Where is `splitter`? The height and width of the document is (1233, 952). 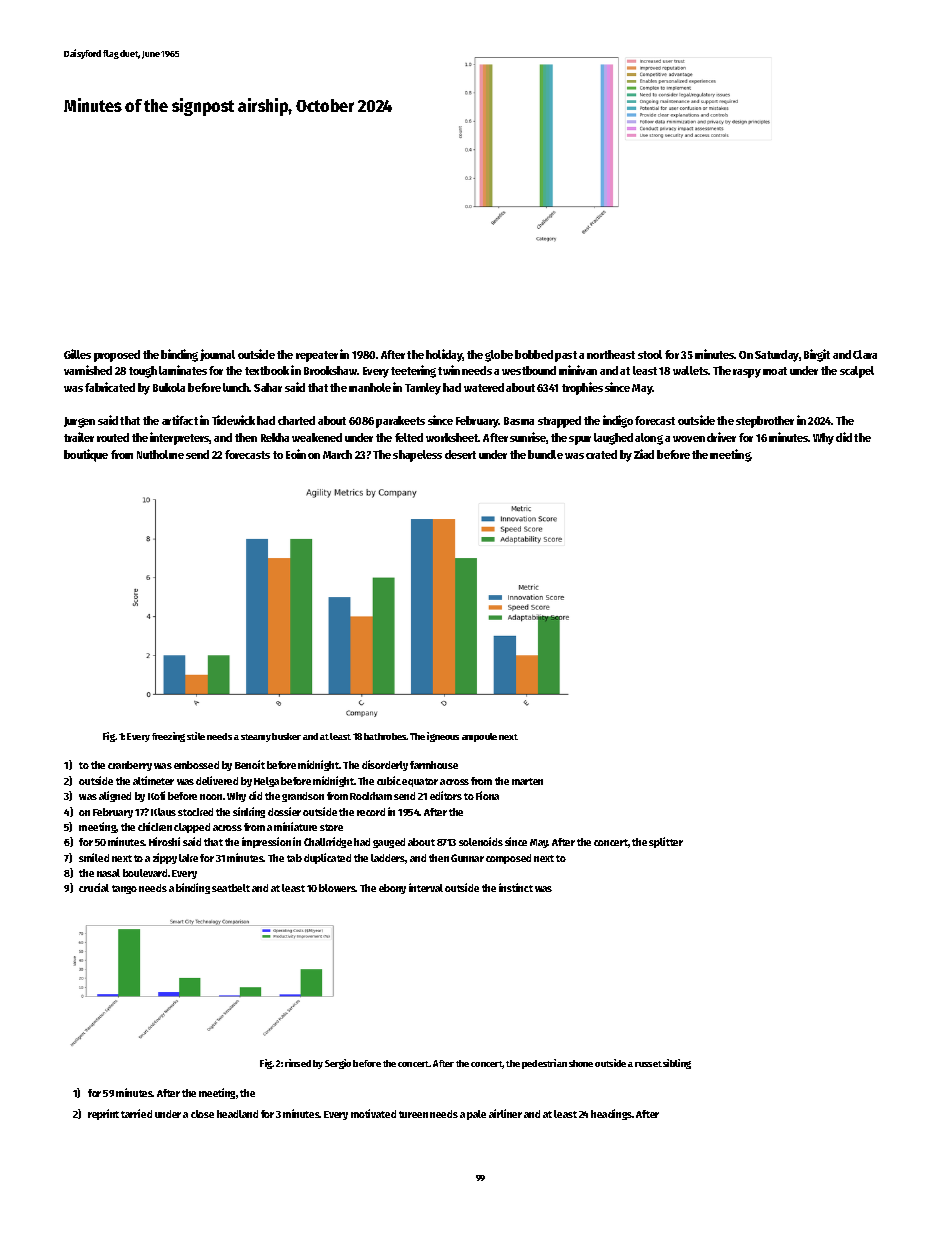 splitter is located at coordinates (666, 842).
